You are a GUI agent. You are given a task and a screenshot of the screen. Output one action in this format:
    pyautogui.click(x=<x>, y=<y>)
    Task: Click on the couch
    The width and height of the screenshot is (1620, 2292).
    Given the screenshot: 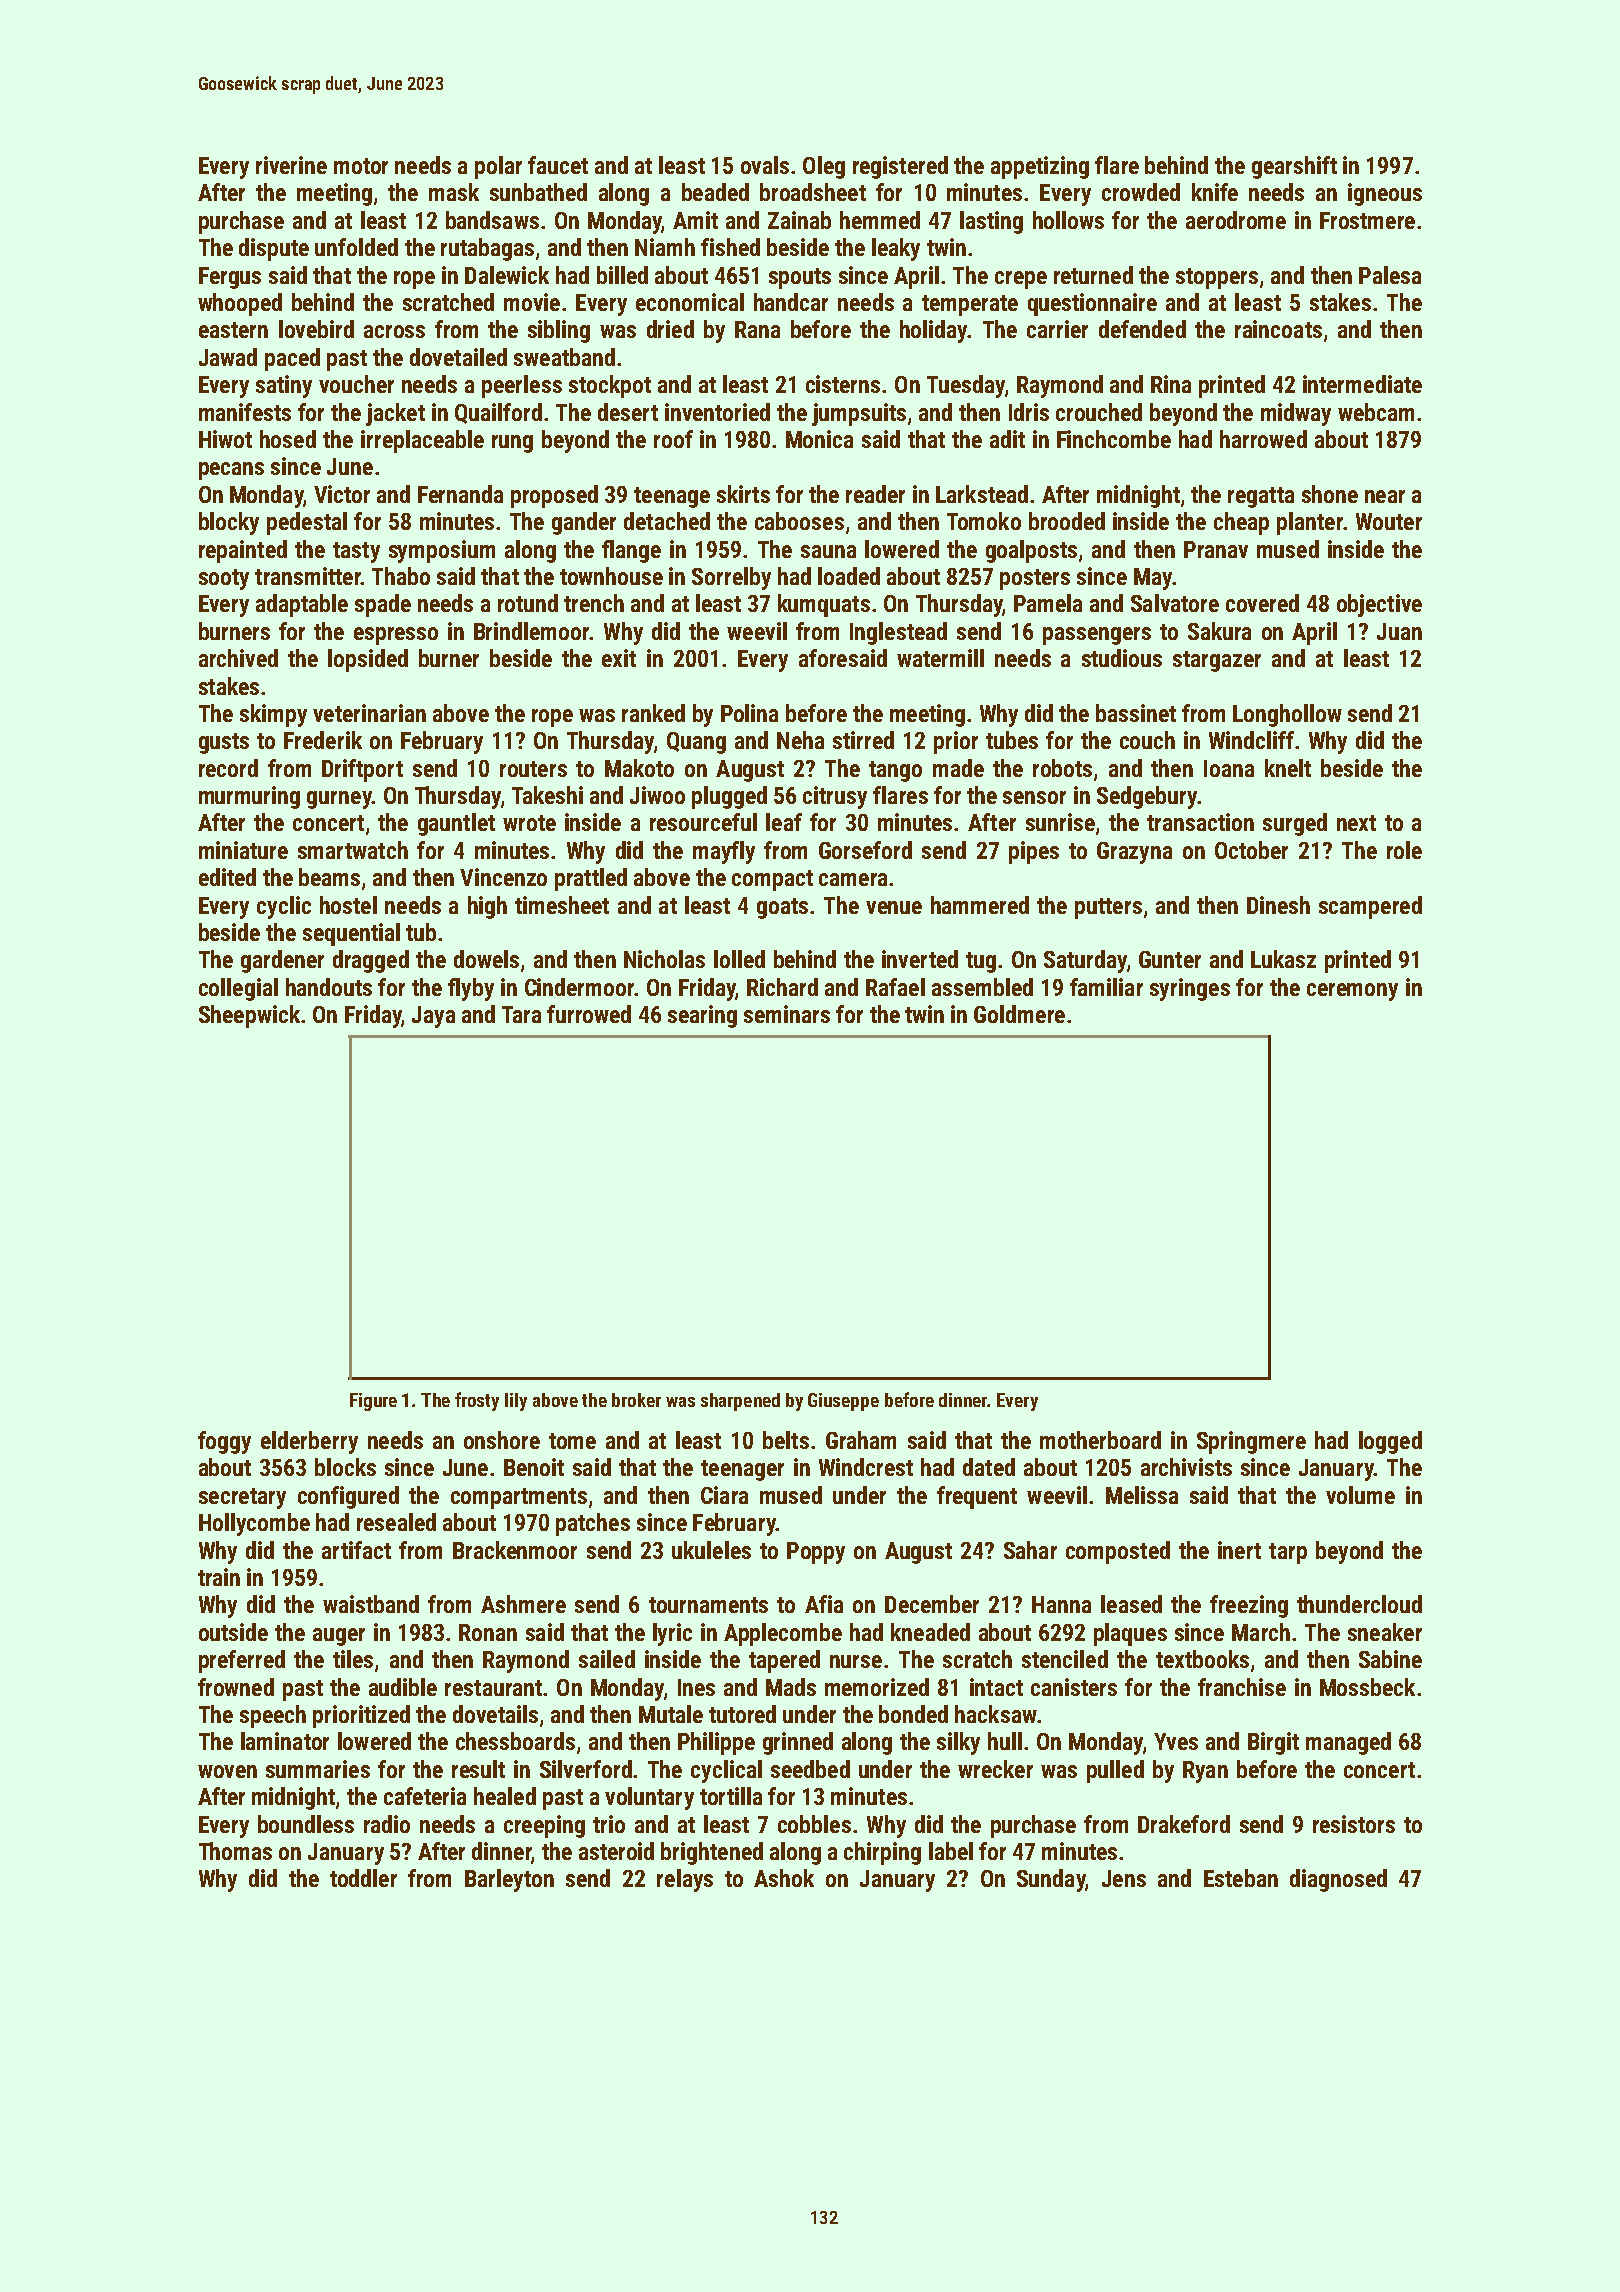 What is the action you would take?
    pyautogui.click(x=1147, y=740)
